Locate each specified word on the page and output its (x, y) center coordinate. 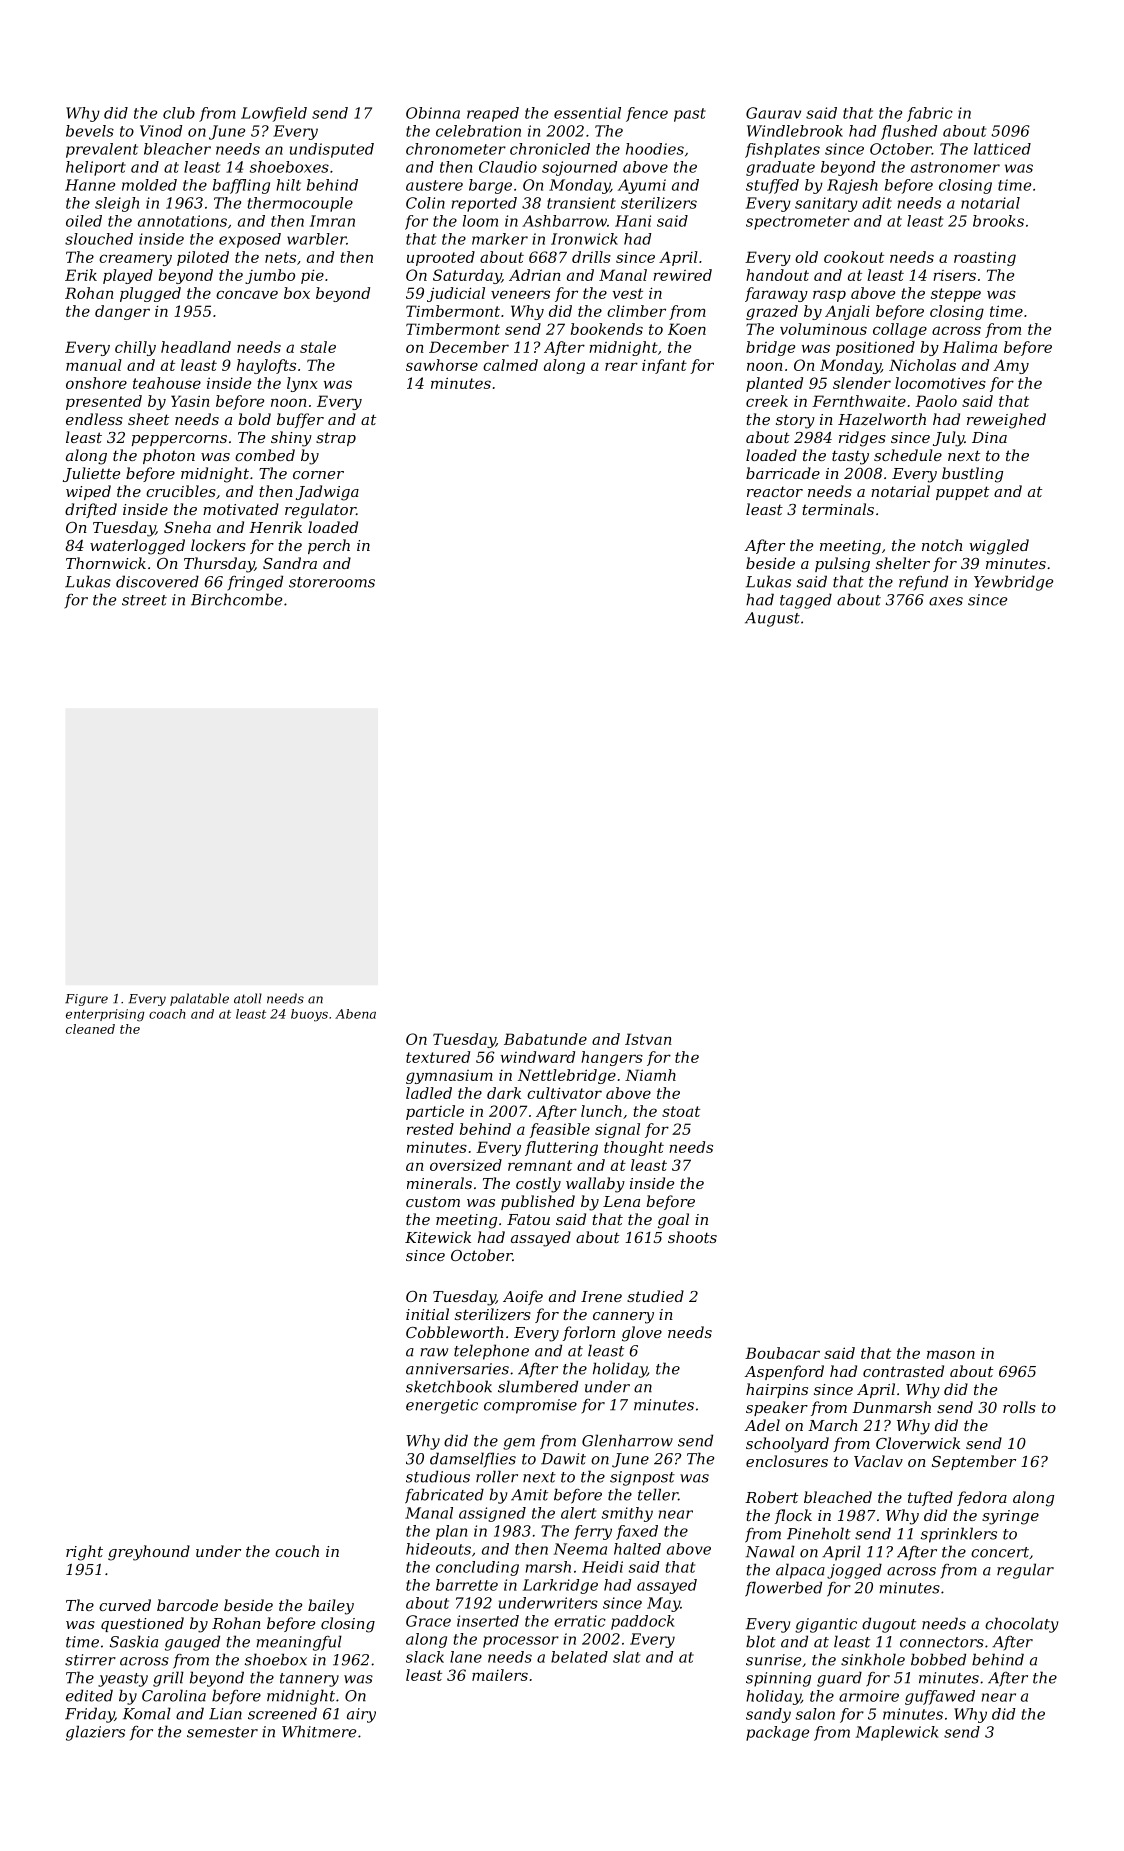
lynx (302, 384)
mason (951, 1354)
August (772, 619)
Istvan (648, 1039)
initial (427, 1314)
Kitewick (438, 1237)
